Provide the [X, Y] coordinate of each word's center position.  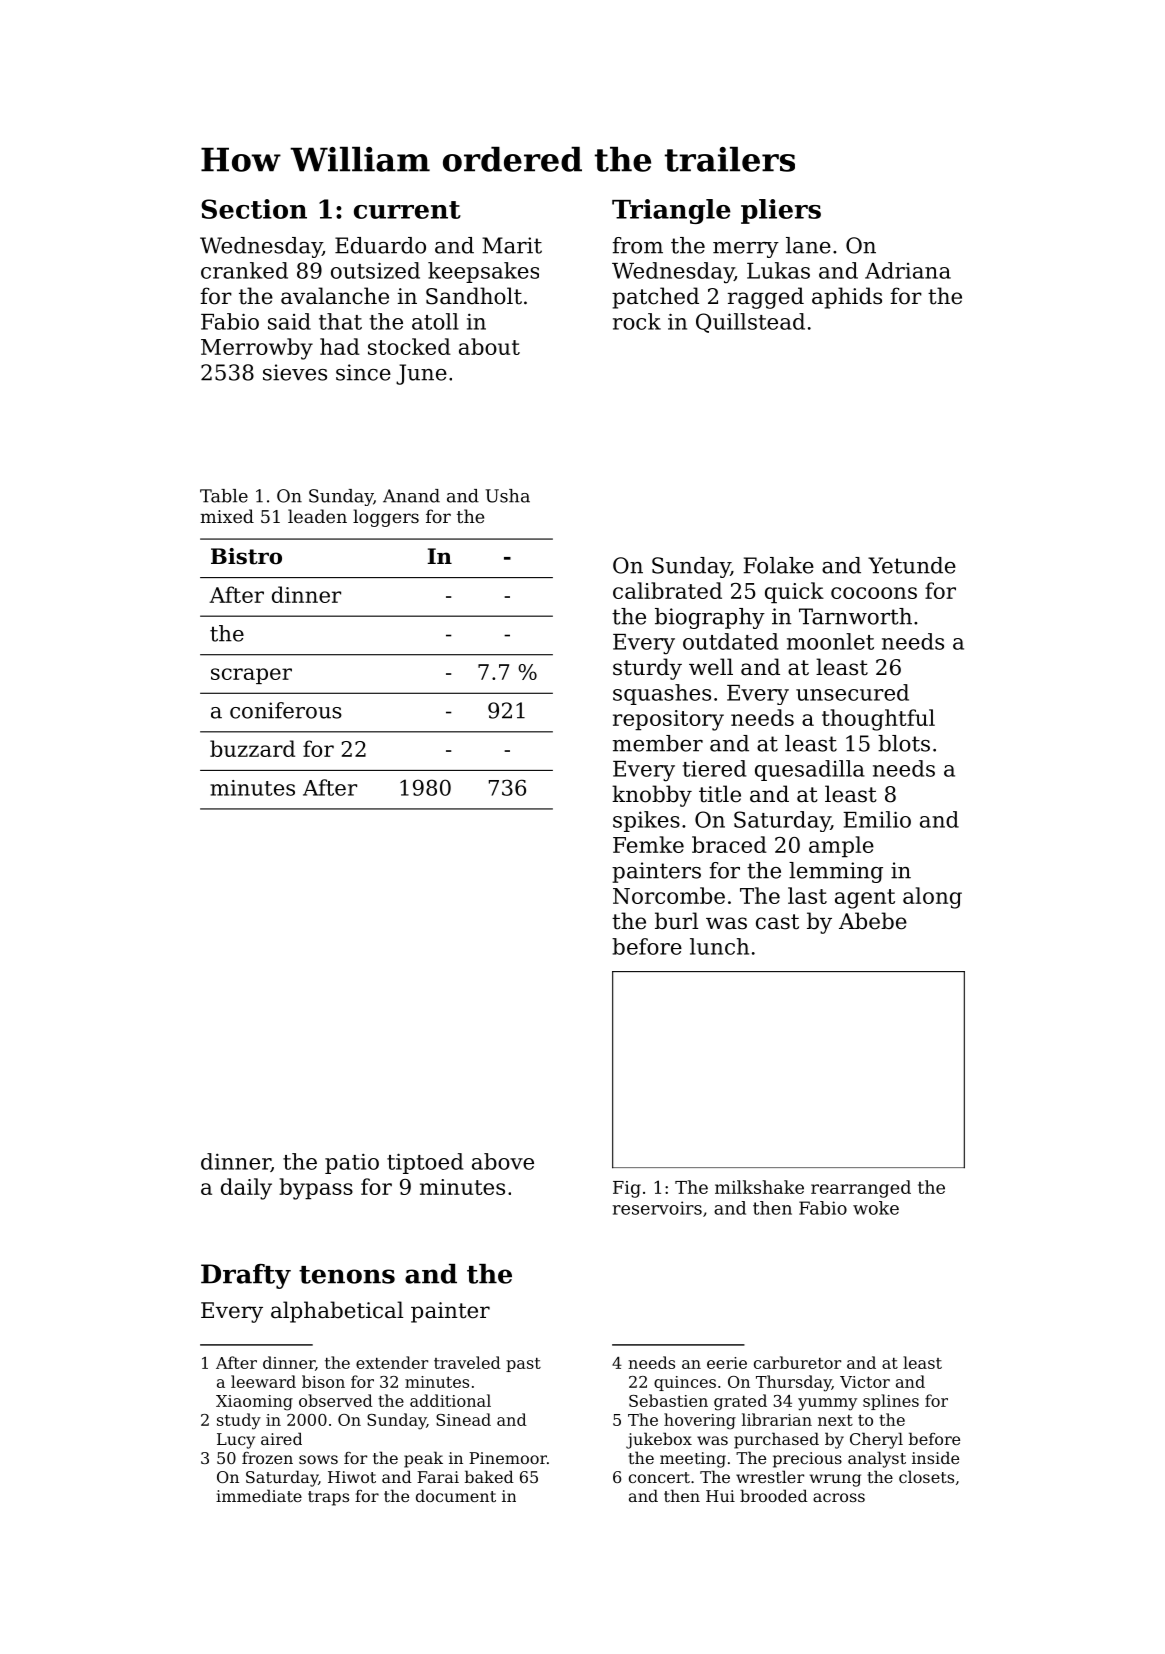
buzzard [252, 748]
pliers [781, 211]
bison [323, 1381]
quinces [685, 1383]
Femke [648, 844]
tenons [347, 1275]
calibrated [667, 590]
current [407, 210]
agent [865, 899]
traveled [467, 1362]
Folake [778, 565]
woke [876, 1208]
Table [224, 496]
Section [254, 209]
